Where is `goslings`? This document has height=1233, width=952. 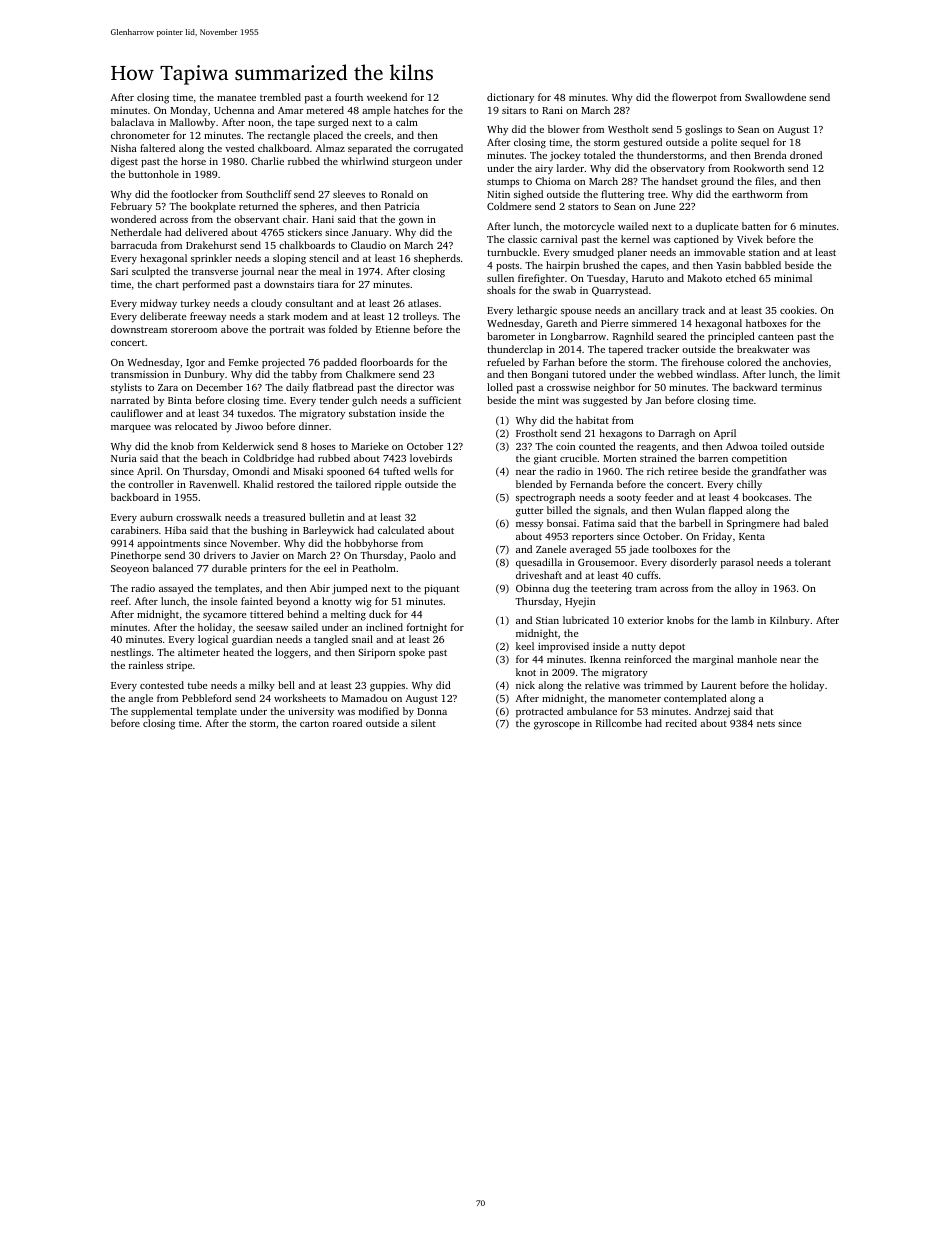
goslings is located at coordinates (703, 130).
